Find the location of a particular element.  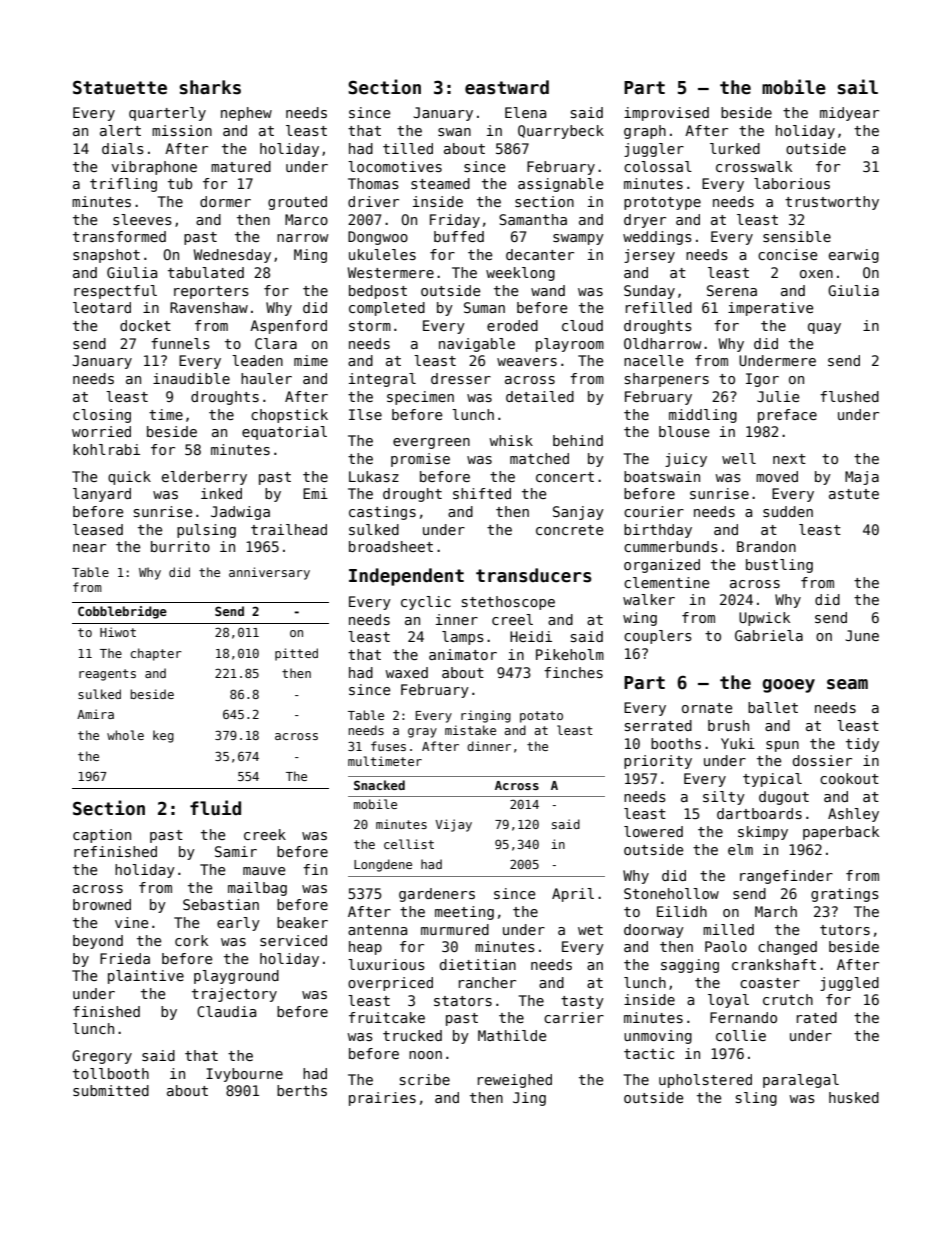

pulsing is located at coordinates (206, 531).
